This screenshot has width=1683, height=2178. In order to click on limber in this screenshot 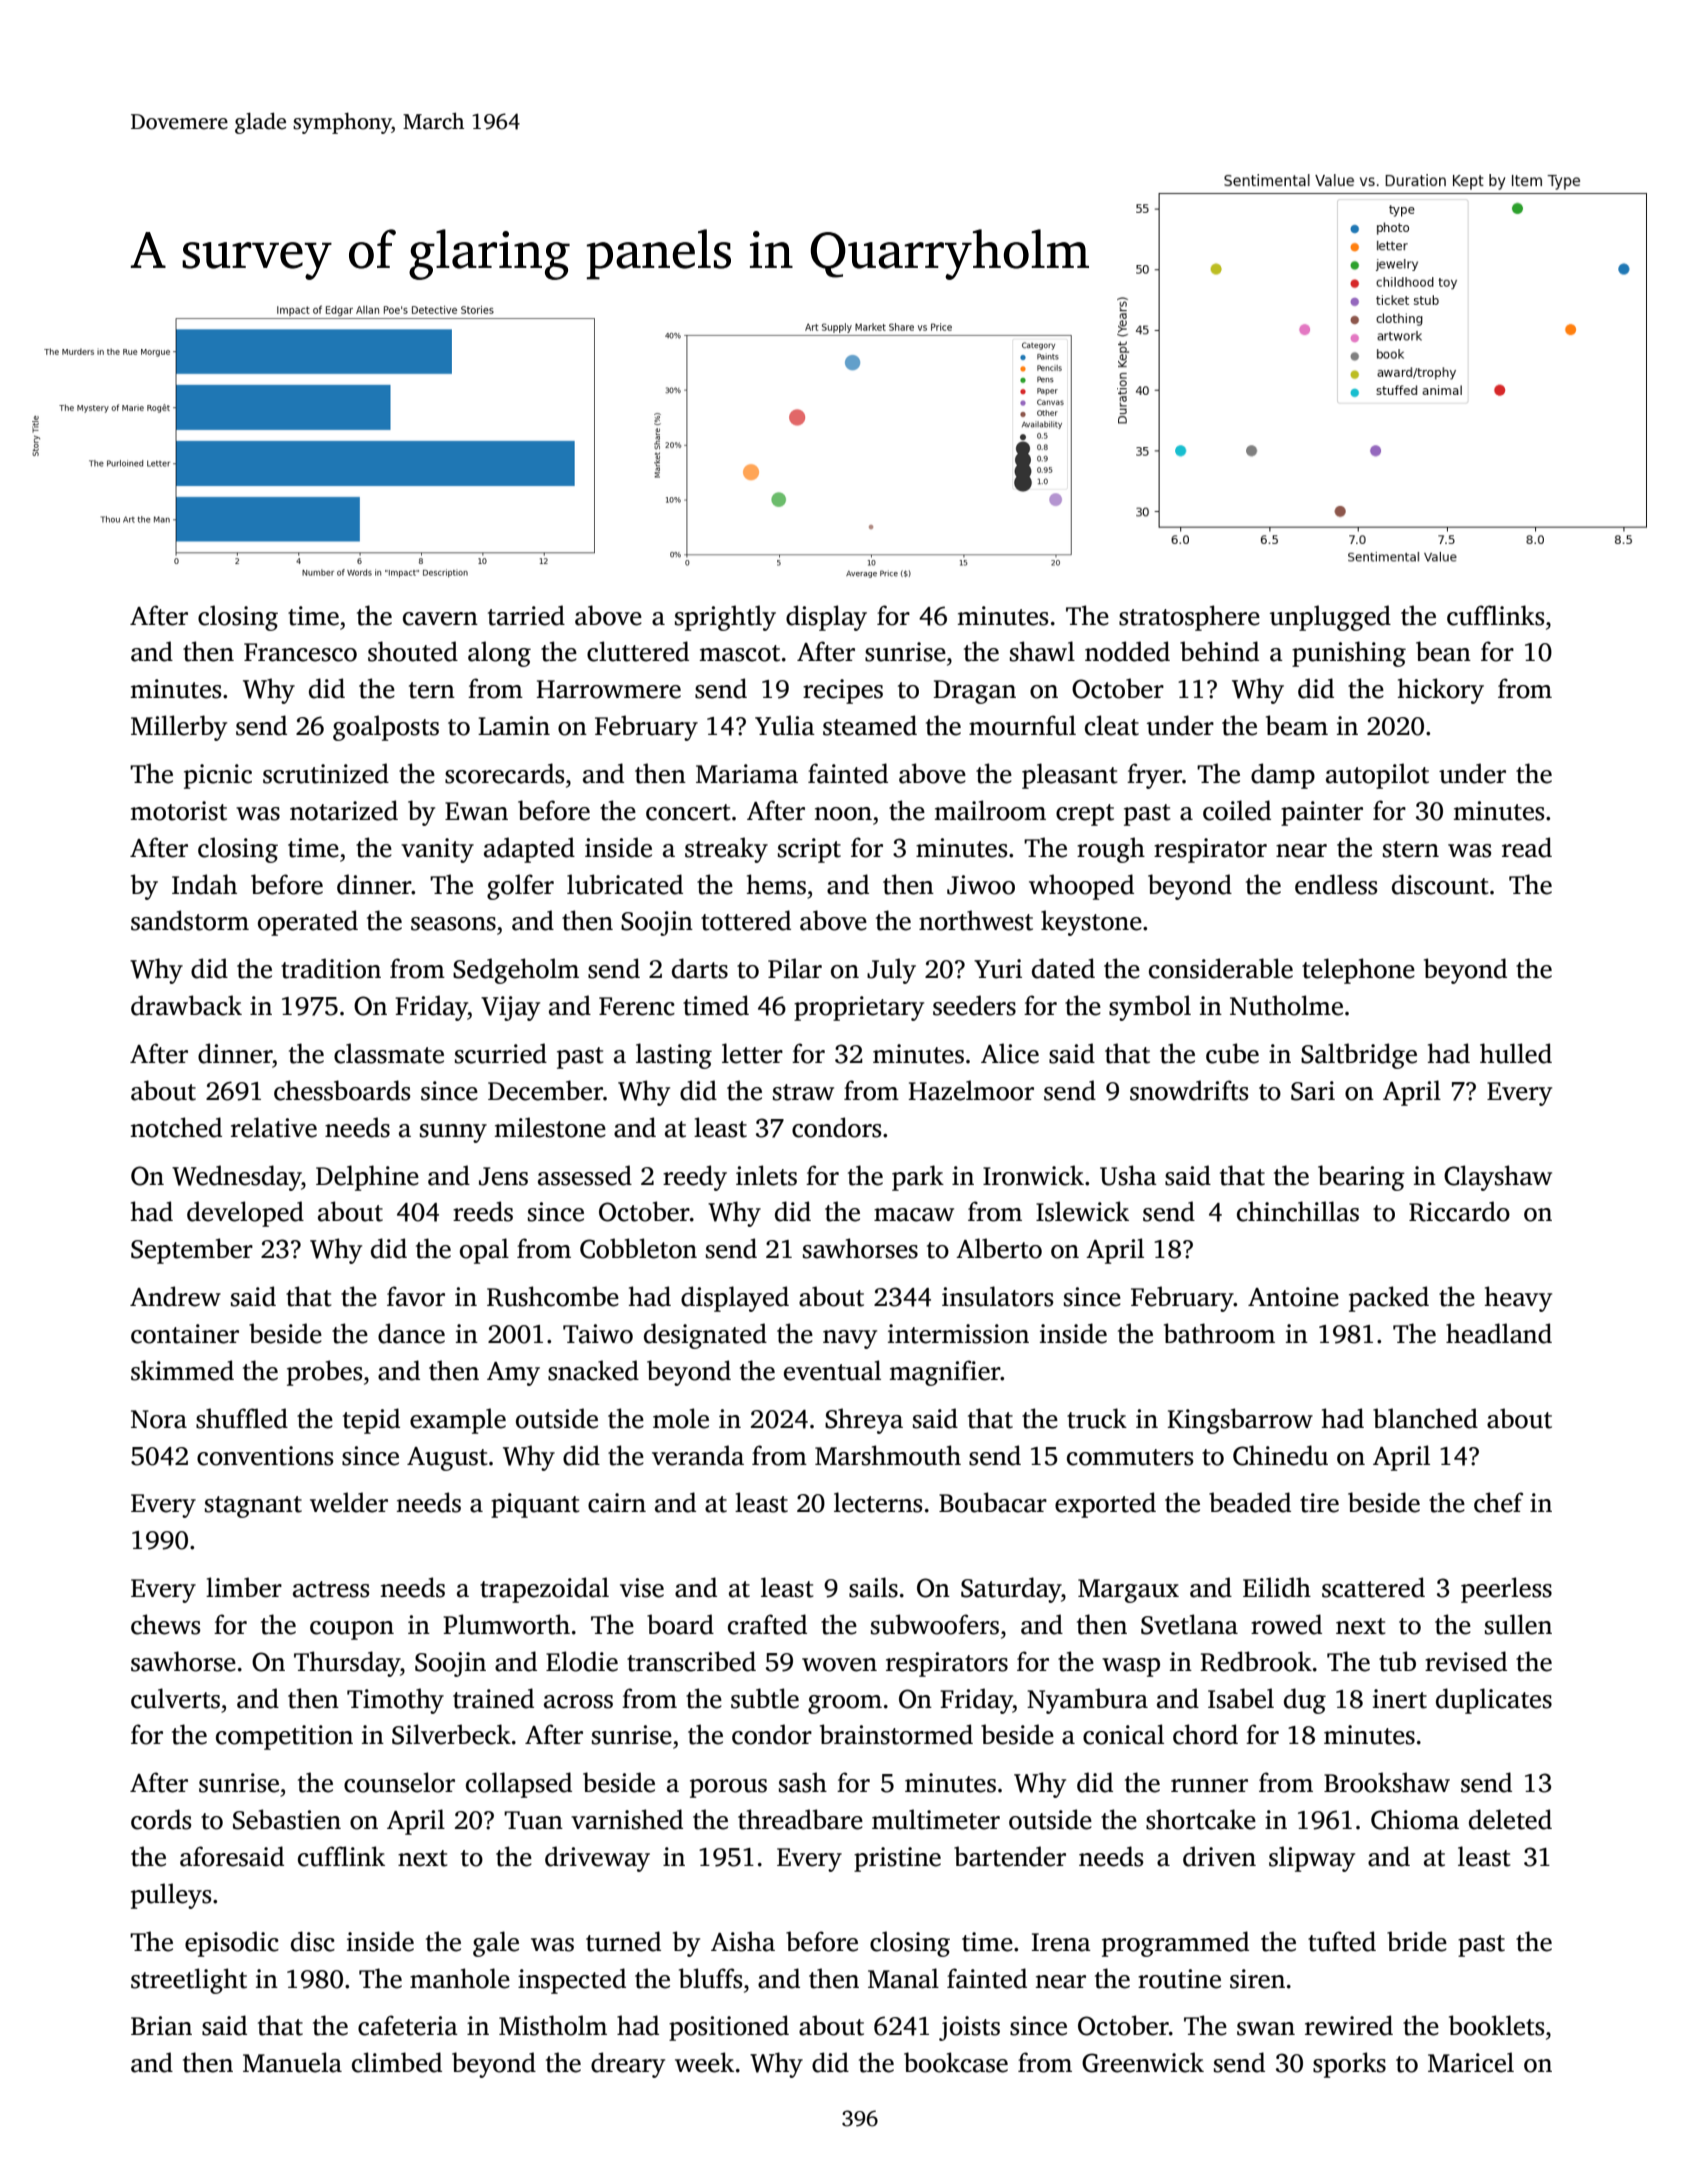, I will do `click(244, 1587)`.
